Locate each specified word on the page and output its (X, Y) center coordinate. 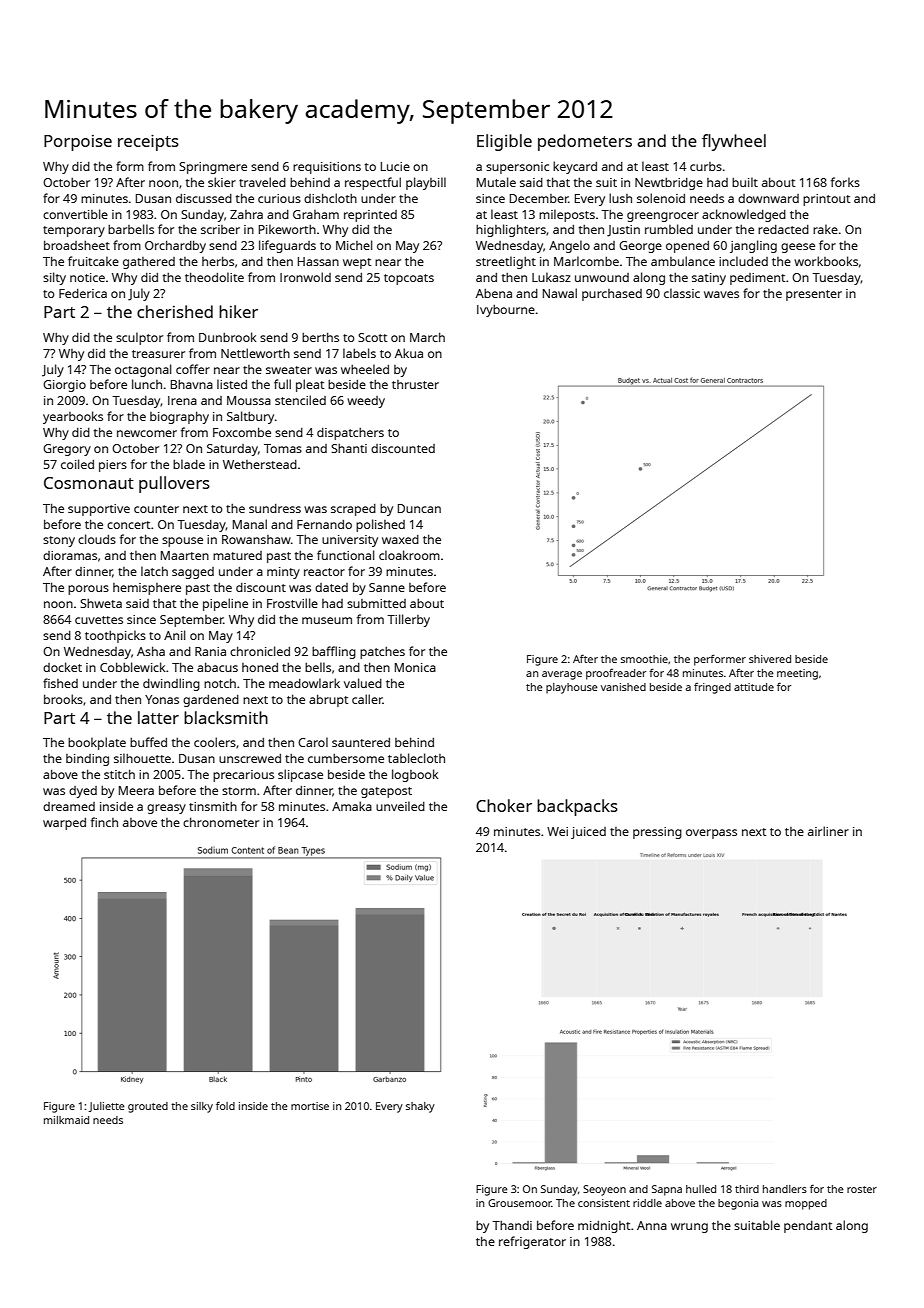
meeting (797, 674)
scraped (353, 510)
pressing (657, 833)
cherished (175, 311)
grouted (148, 1107)
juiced (588, 833)
